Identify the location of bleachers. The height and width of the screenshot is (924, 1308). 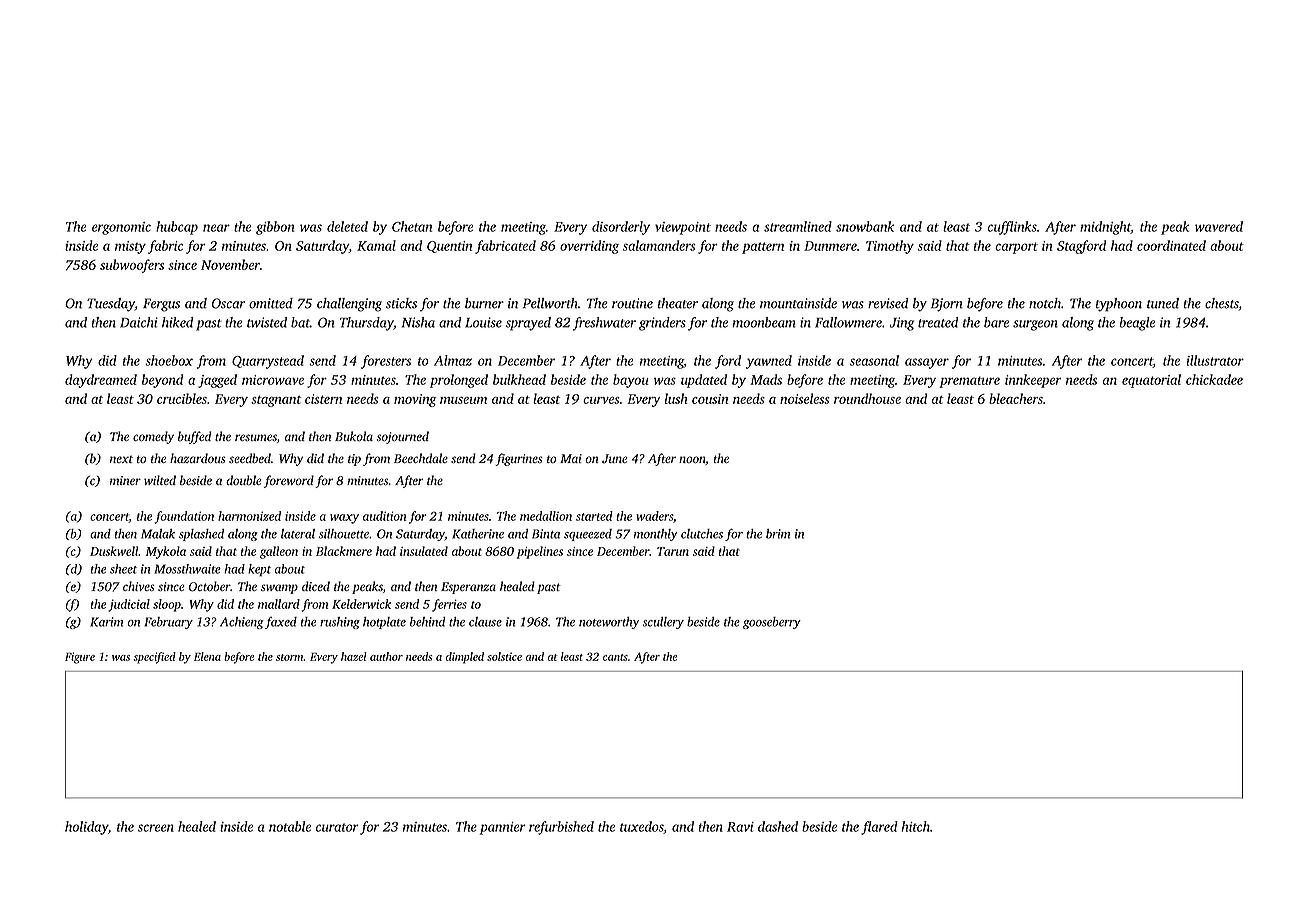
(1016, 398).
